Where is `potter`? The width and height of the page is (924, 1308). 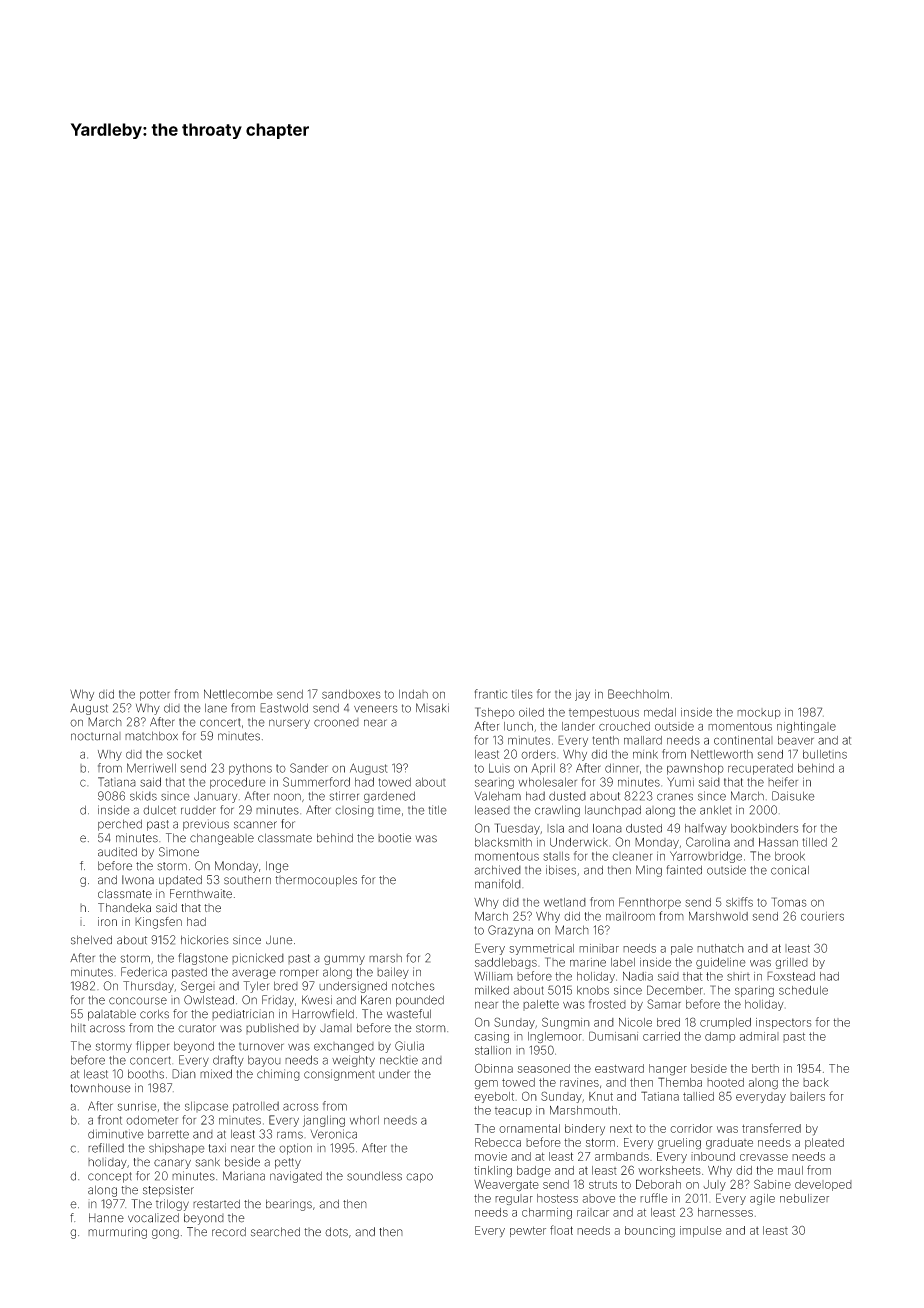 potter is located at coordinates (155, 695).
